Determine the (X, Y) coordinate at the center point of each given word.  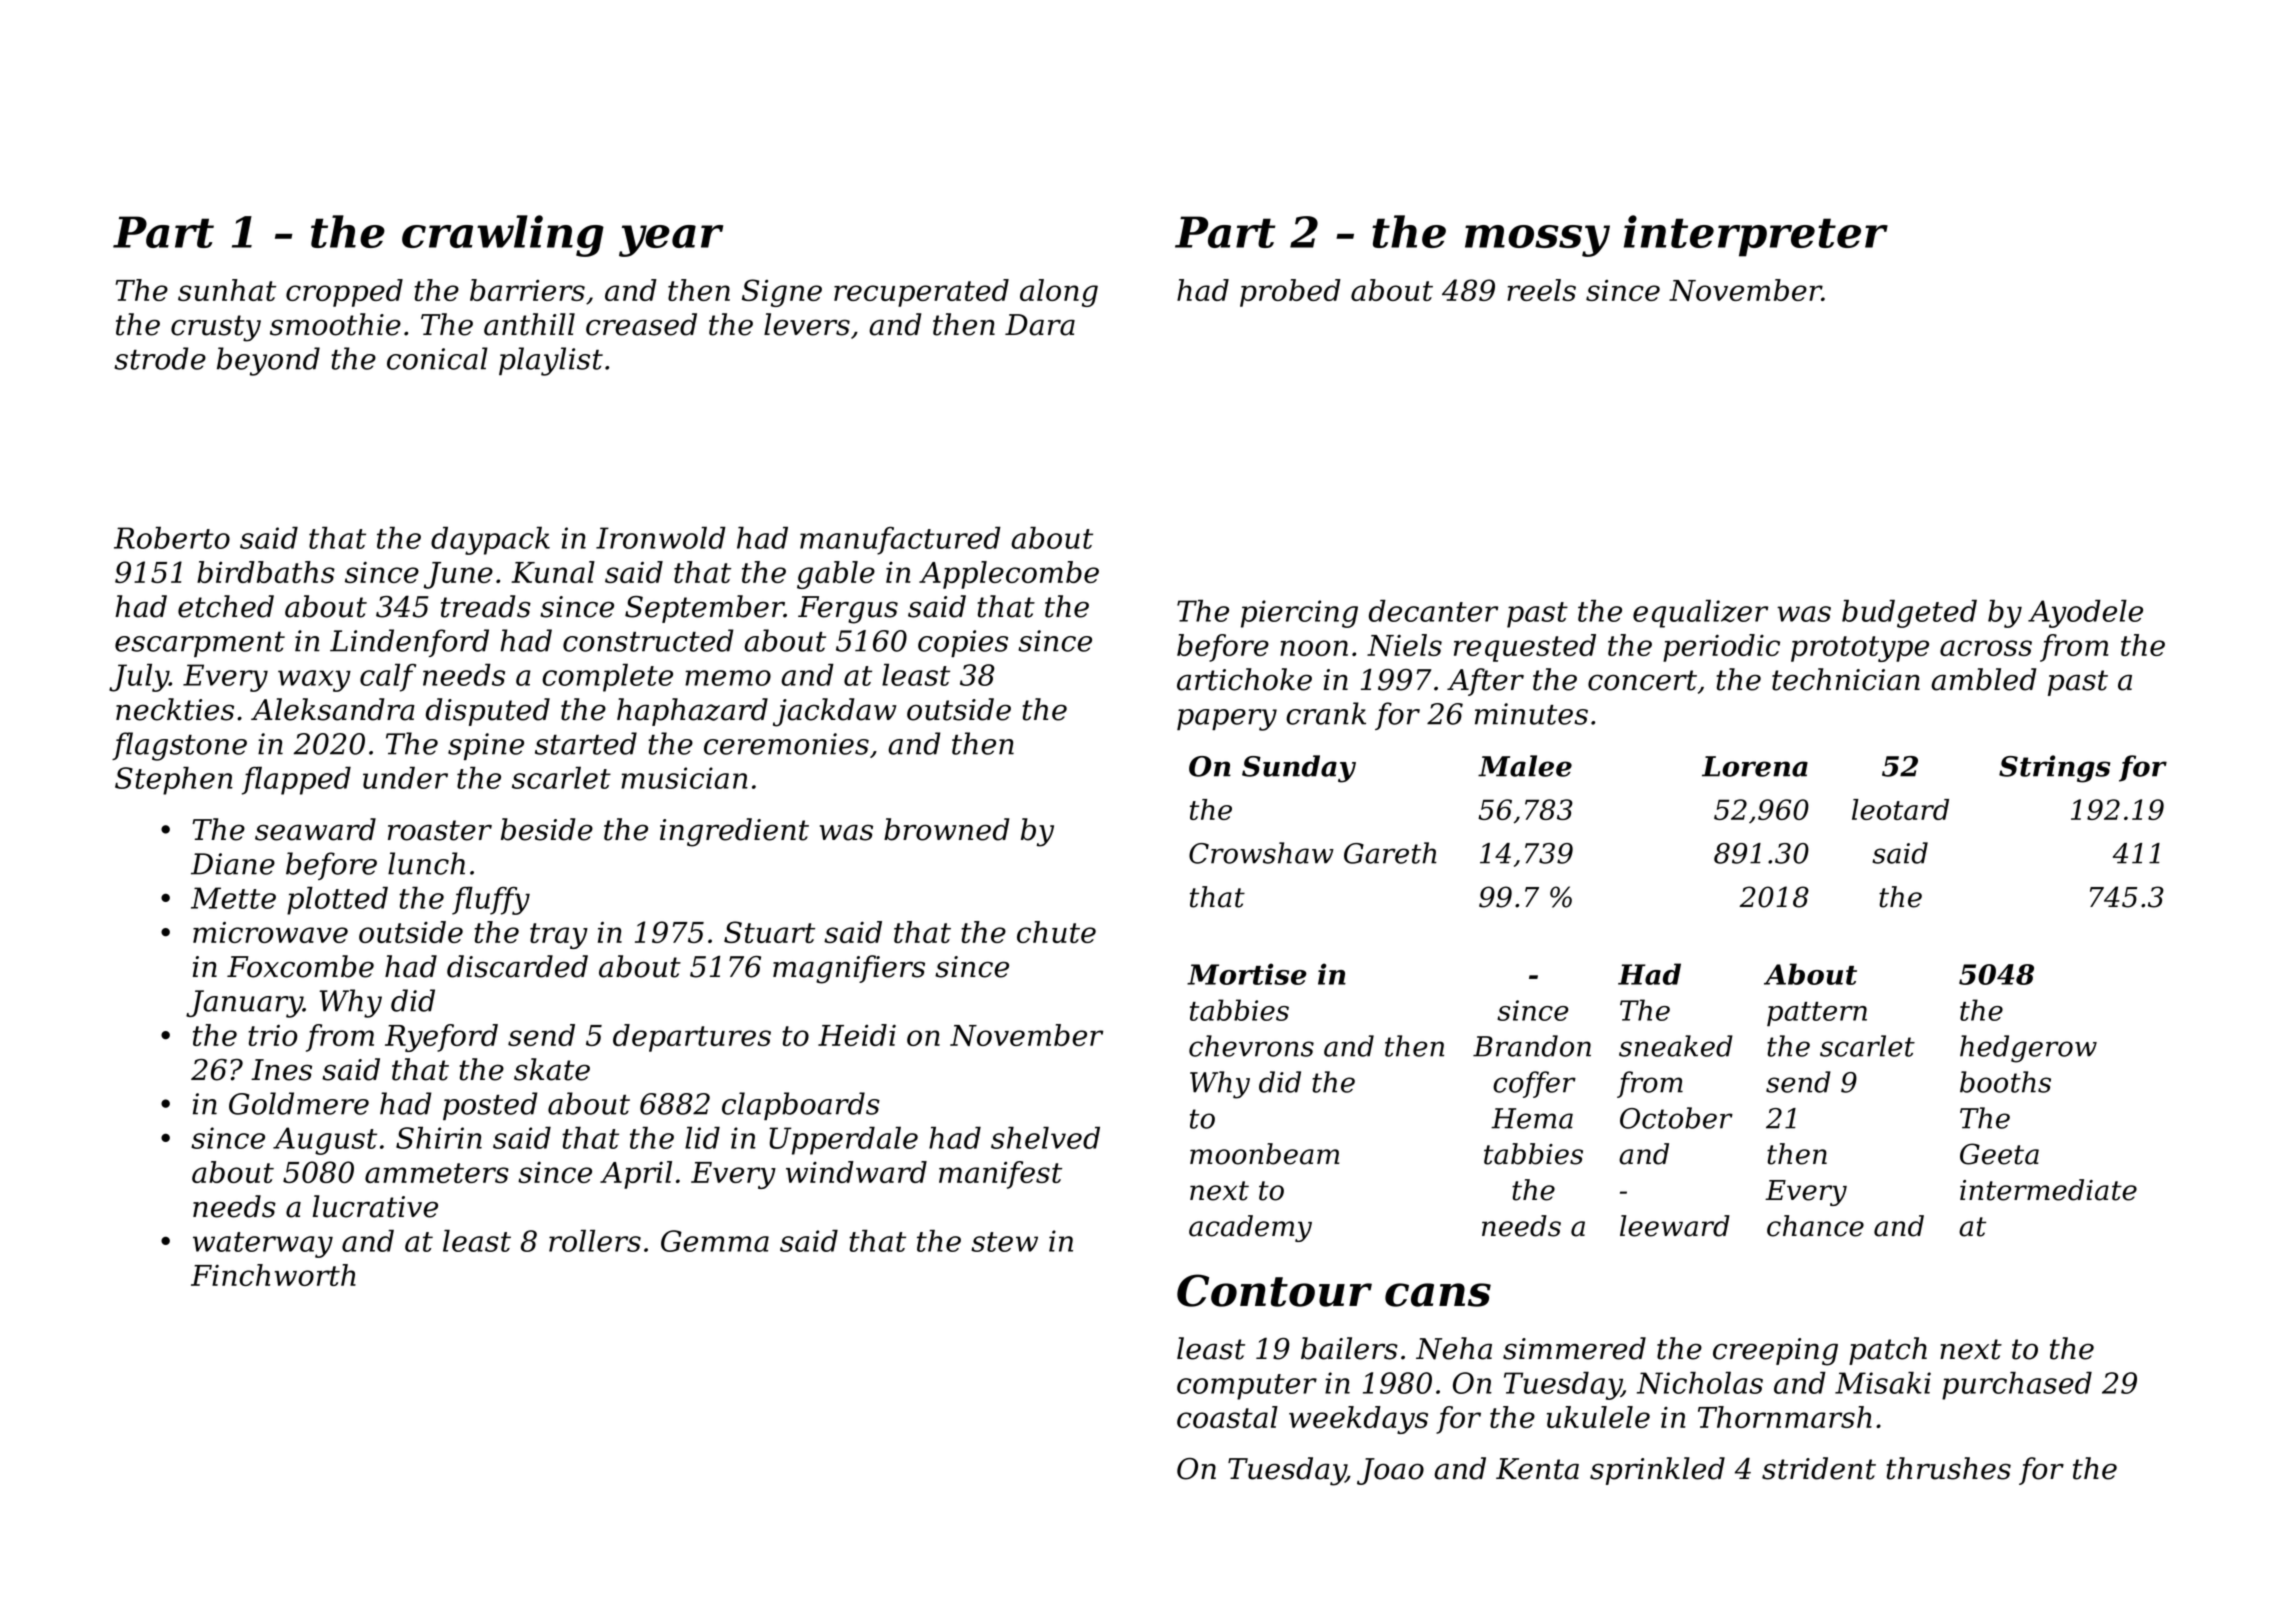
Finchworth (273, 1275)
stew (1004, 1242)
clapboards (801, 1106)
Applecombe (1009, 575)
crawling (503, 236)
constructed (648, 640)
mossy (1537, 241)
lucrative (375, 1206)
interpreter (1756, 236)
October (1676, 1118)
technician (1846, 679)
